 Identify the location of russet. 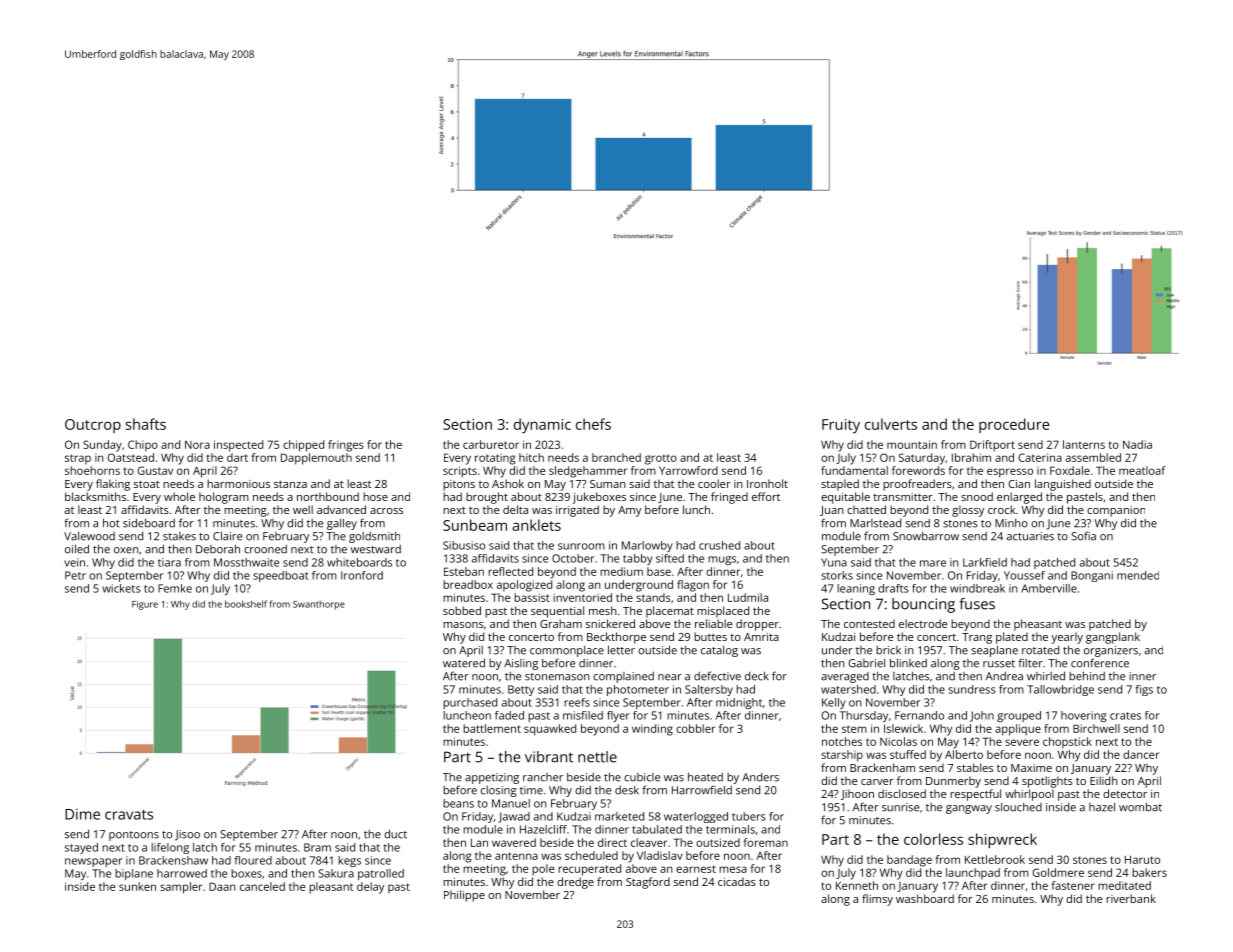
(999, 664).
